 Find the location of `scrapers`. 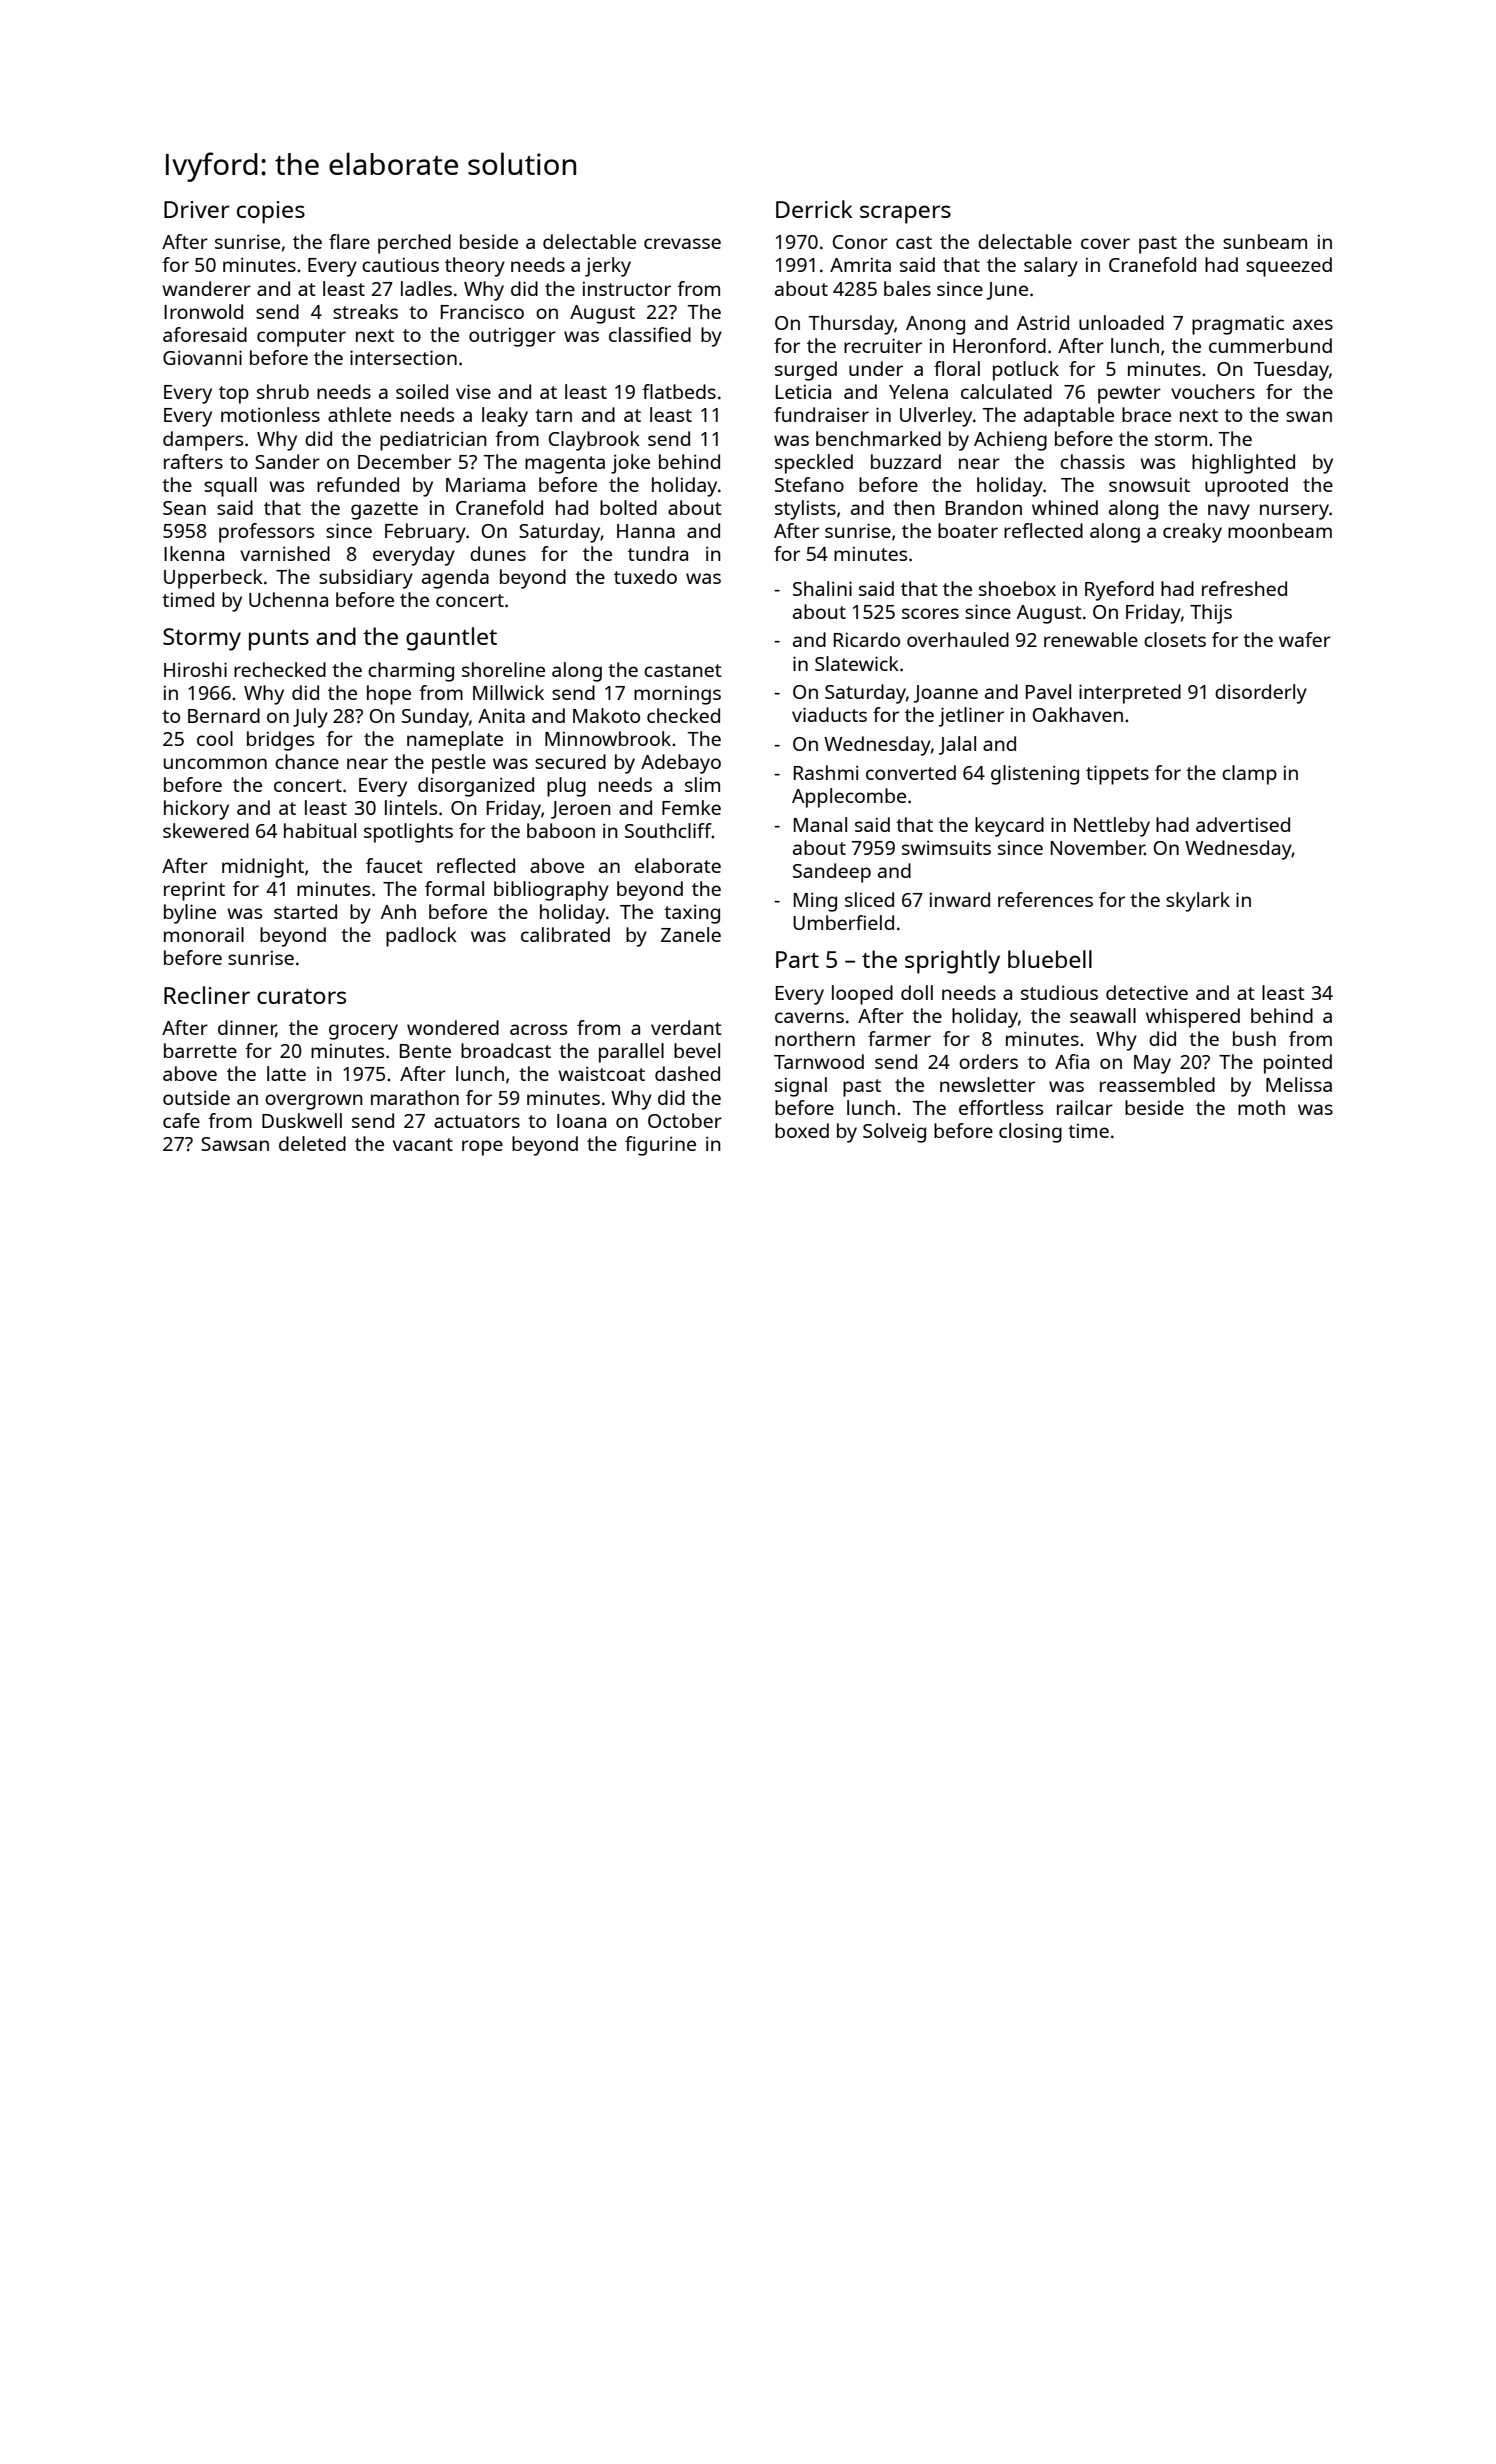

scrapers is located at coordinates (905, 214).
